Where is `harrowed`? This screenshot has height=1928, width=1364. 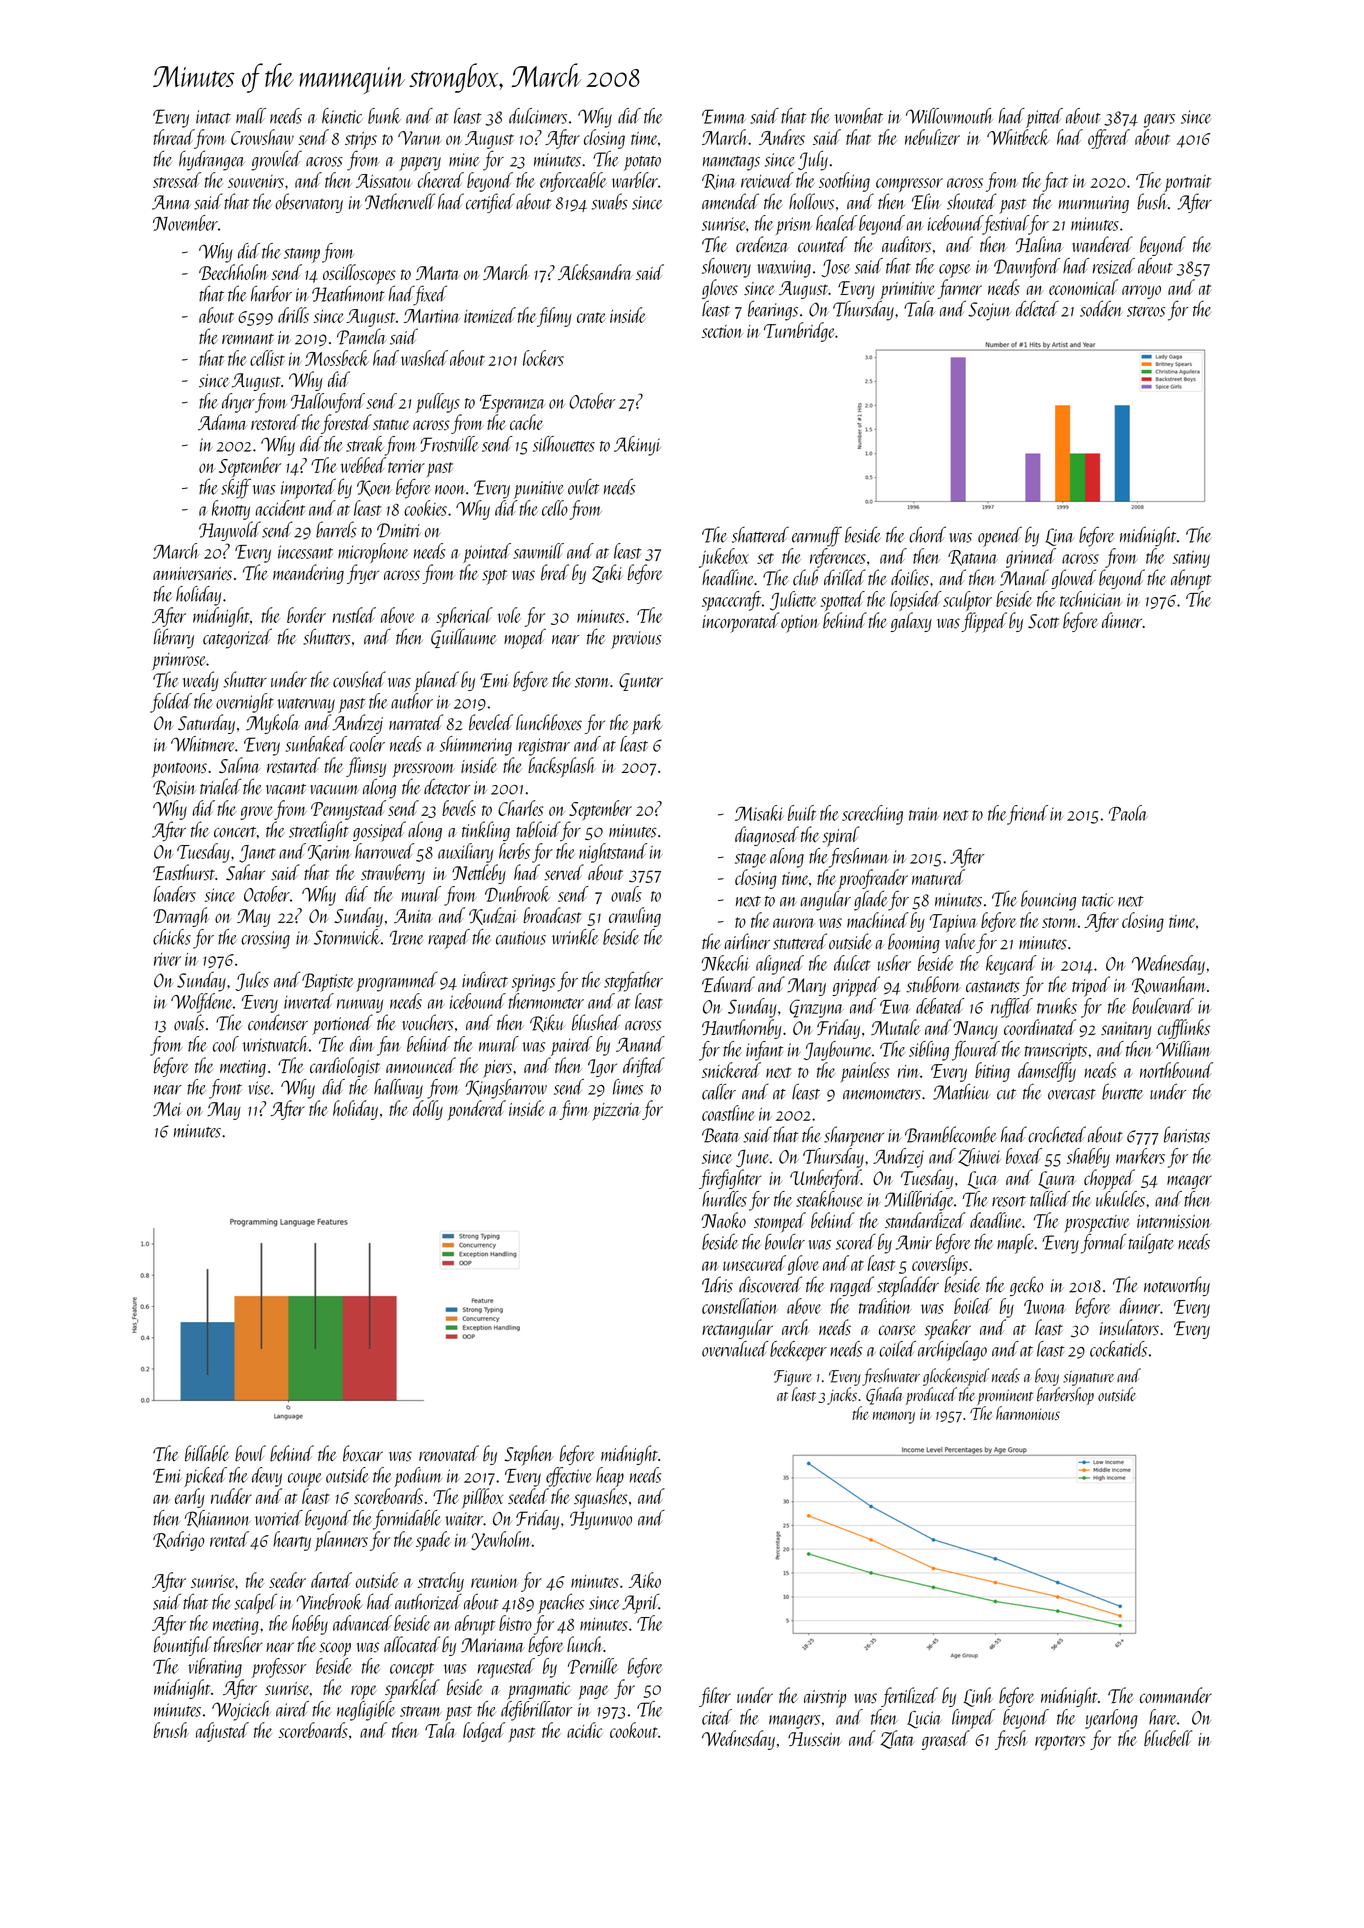
harrowed is located at coordinates (384, 851).
